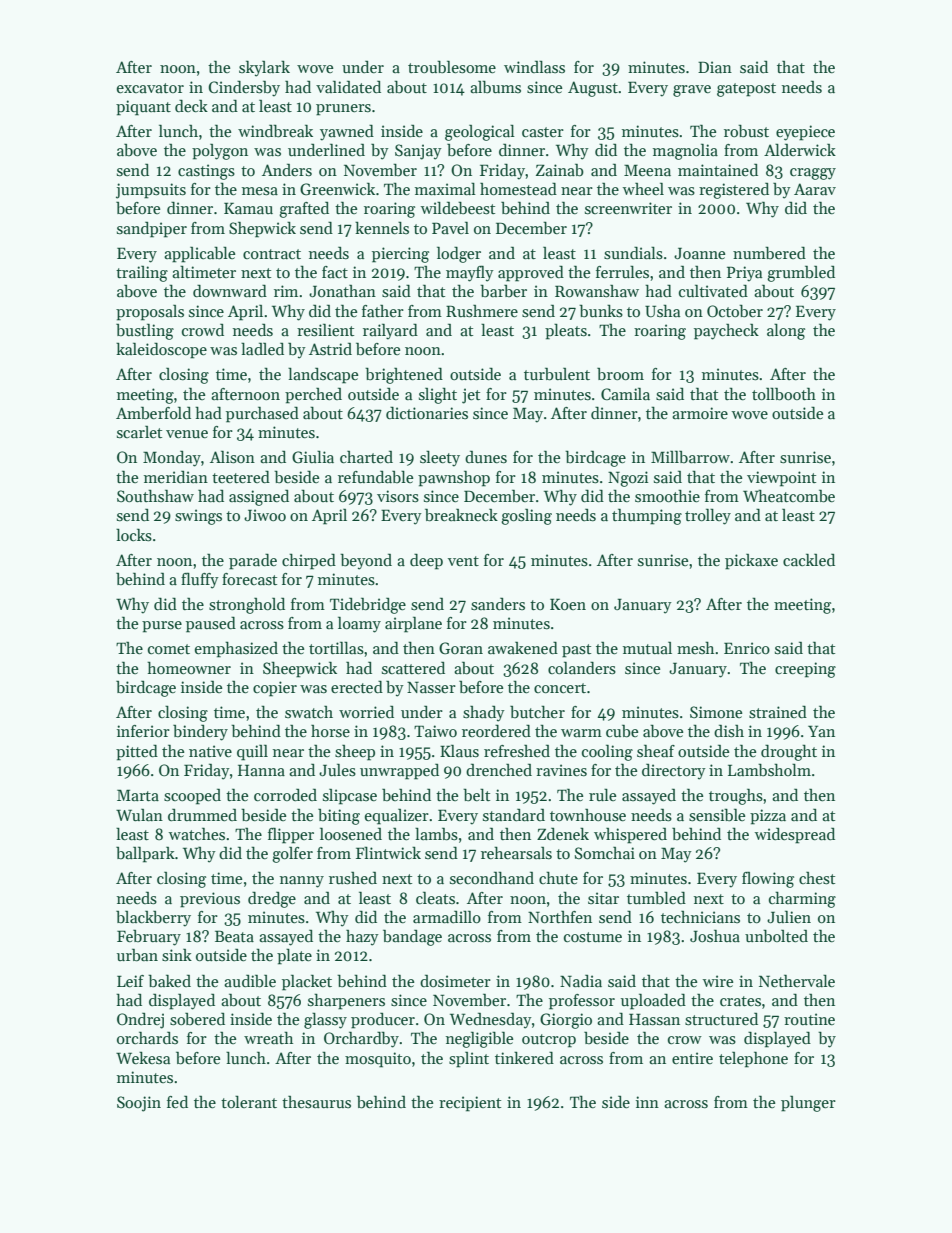 The image size is (952, 1233). I want to click on windlass, so click(534, 67).
